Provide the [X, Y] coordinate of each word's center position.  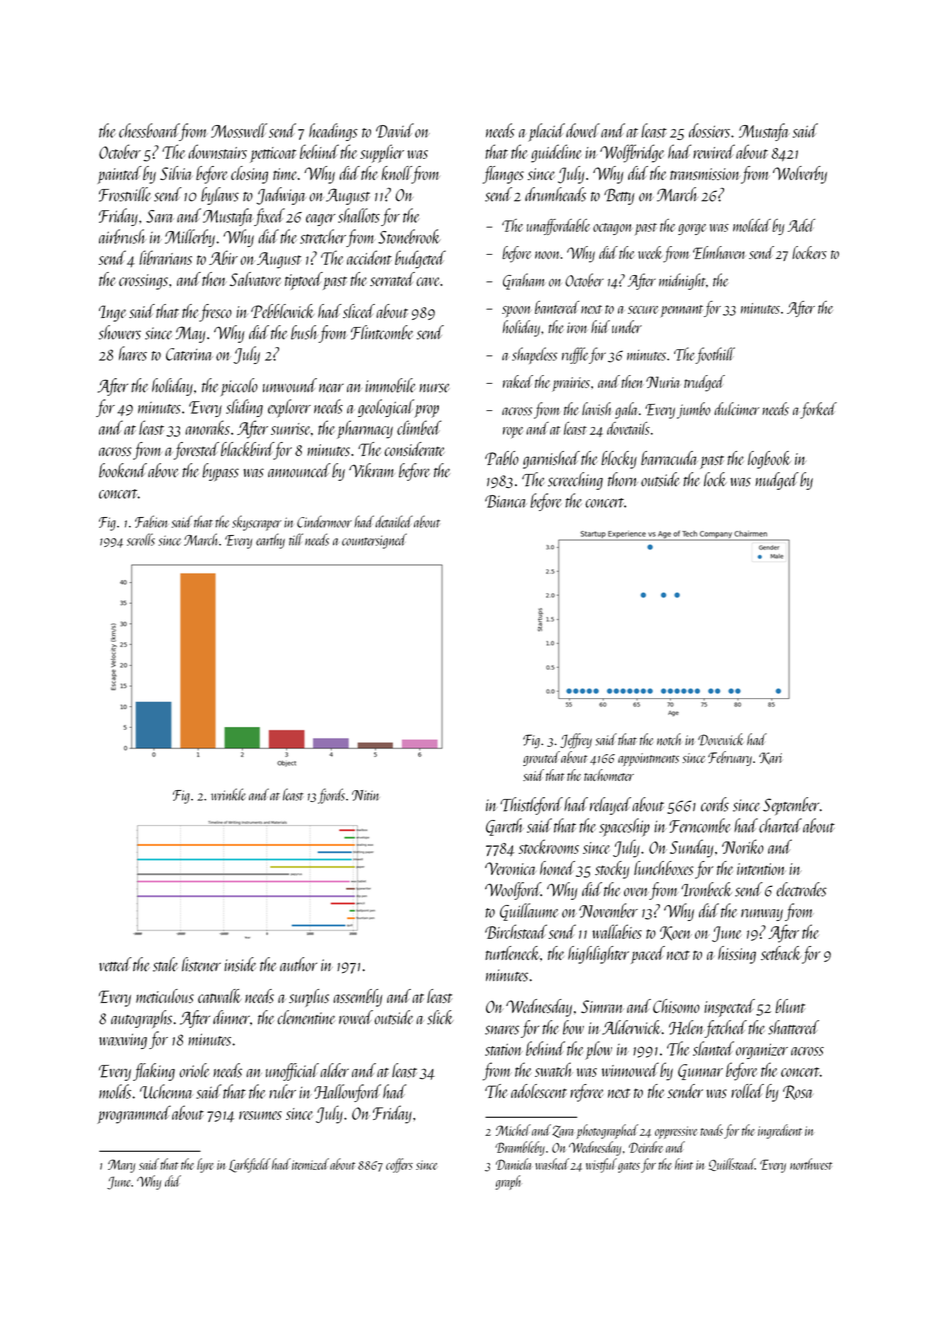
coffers [399, 1165]
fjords [331, 796]
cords [715, 804]
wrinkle [228, 794]
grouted [541, 758]
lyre [205, 1165]
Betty [619, 196]
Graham [524, 281]
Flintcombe [382, 332]
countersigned [374, 541]
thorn [623, 479]
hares [133, 353]
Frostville [125, 194]
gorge [692, 229]
